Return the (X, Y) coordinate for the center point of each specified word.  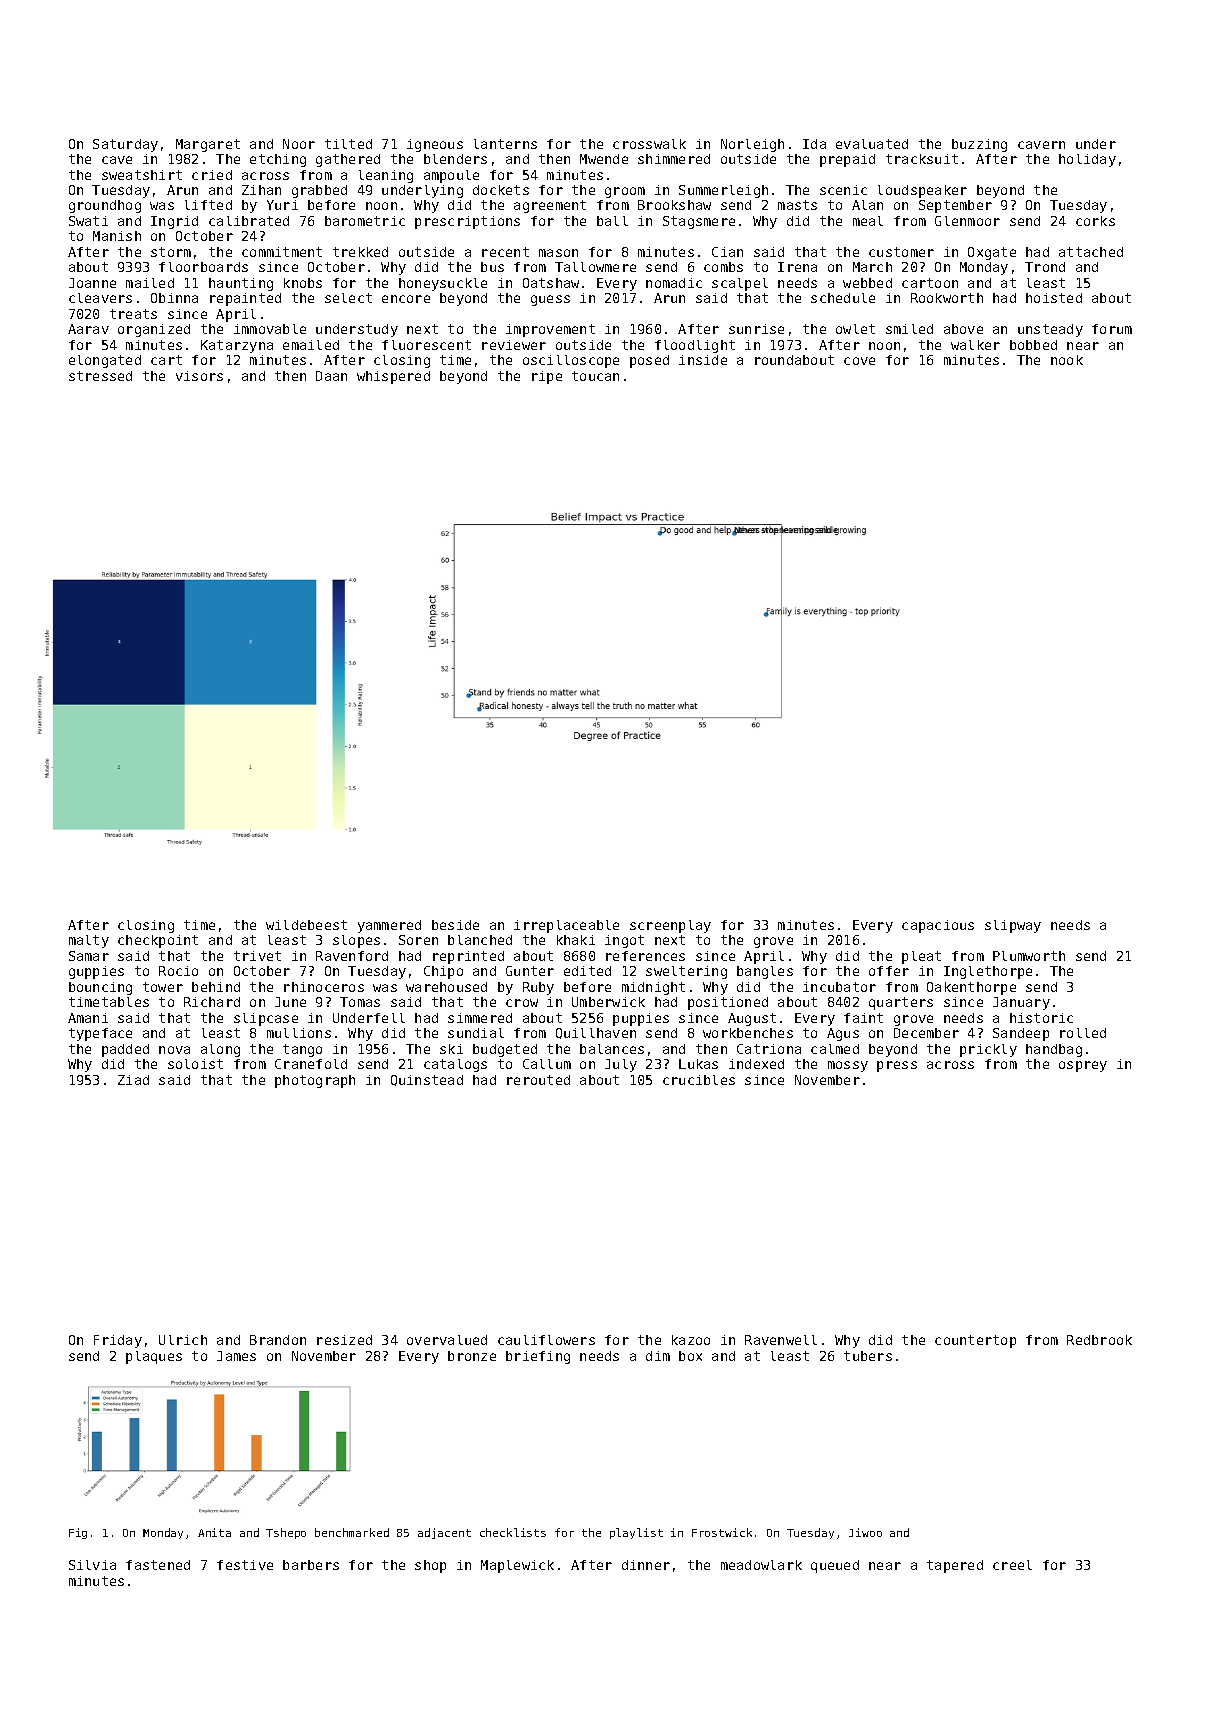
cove (859, 361)
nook (1067, 360)
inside (703, 360)
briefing (538, 1357)
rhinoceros (324, 987)
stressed (100, 376)
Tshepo (286, 1533)
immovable (270, 329)
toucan (595, 376)
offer (889, 971)
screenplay (670, 926)
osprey (1083, 1066)
